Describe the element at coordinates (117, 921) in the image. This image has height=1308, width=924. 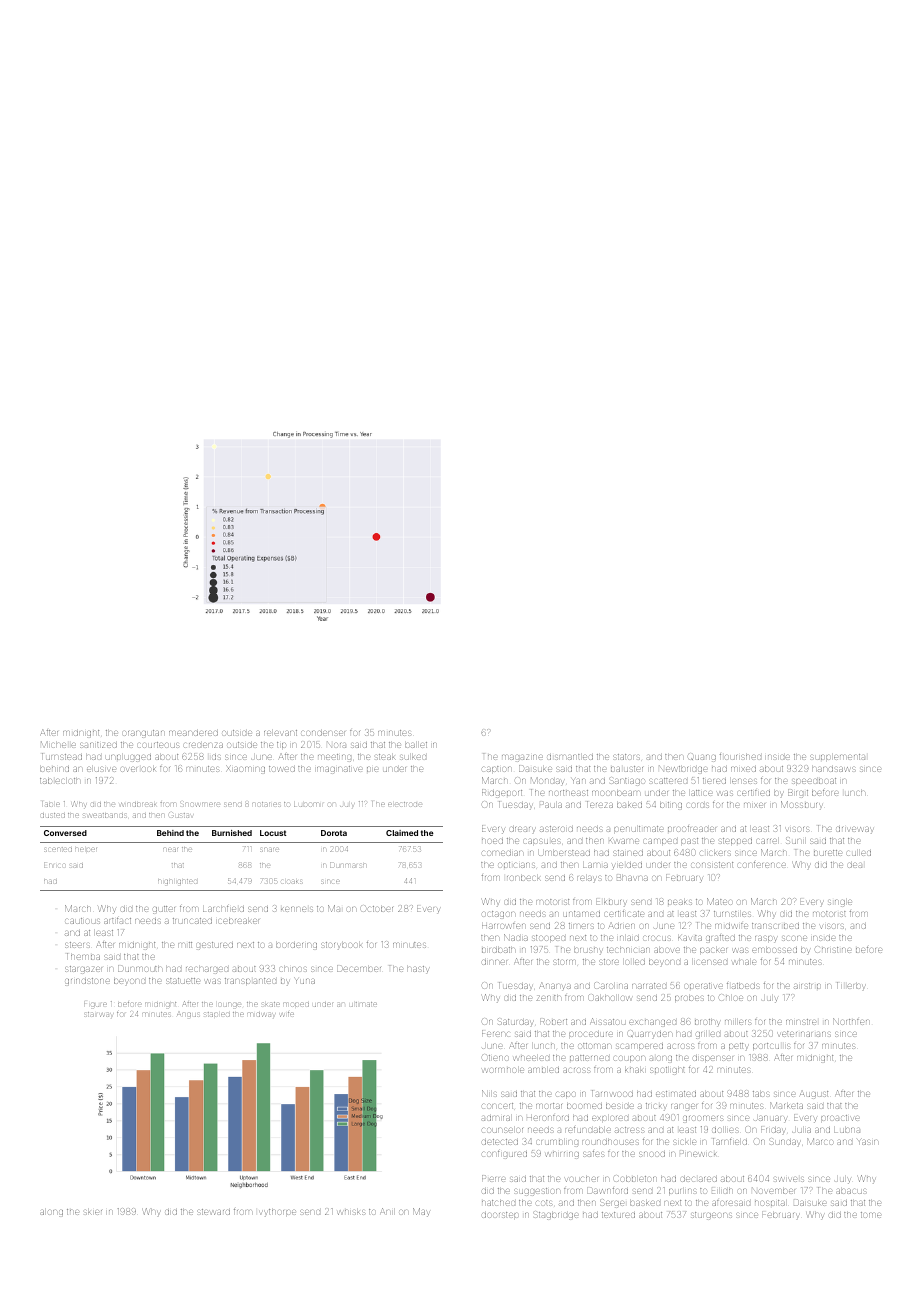
I see `artifact` at that location.
